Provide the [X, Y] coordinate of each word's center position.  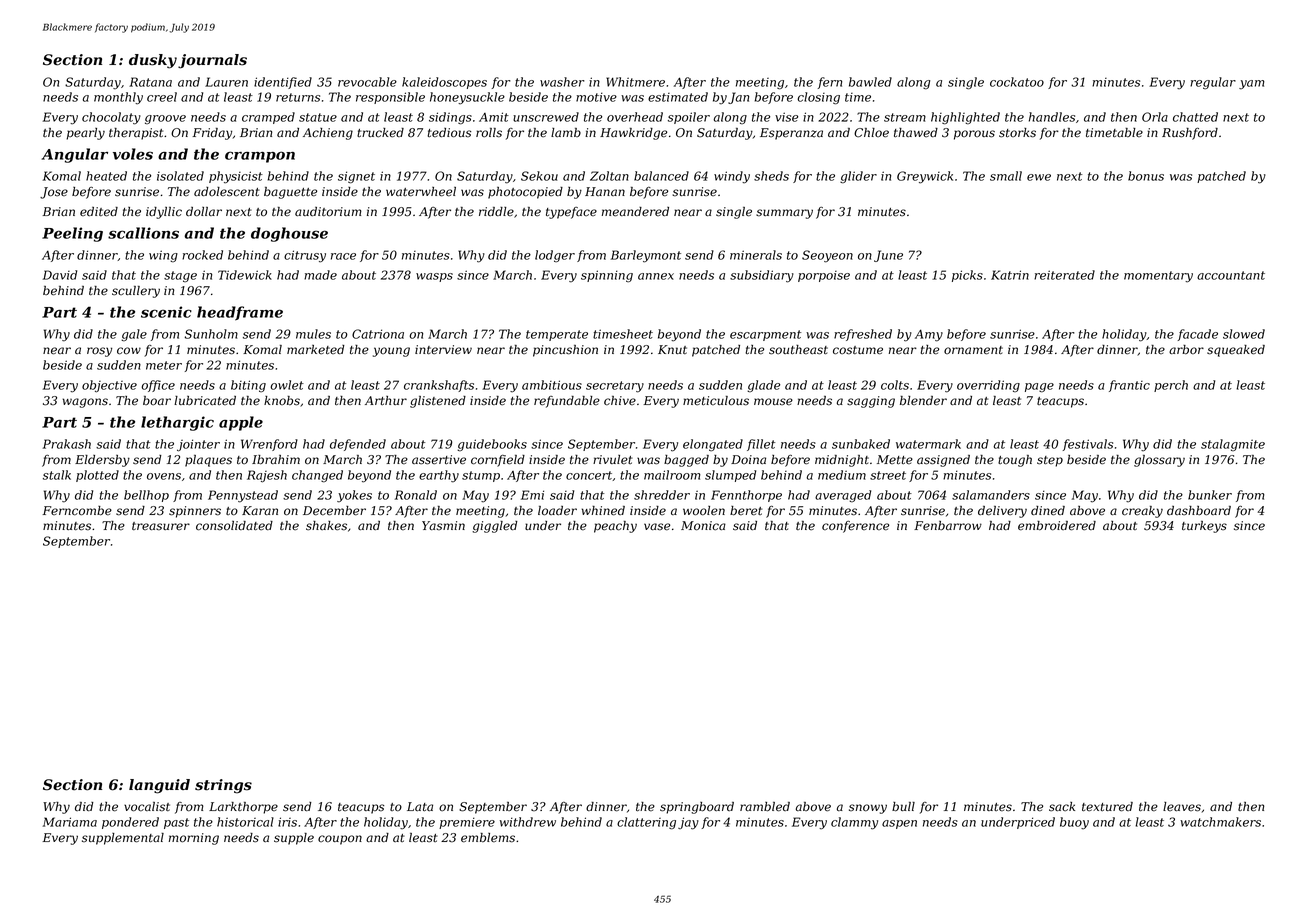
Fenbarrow [948, 526]
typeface [571, 213]
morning [194, 839]
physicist [236, 177]
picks [967, 276]
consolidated [234, 526]
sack [1062, 807]
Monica [703, 526]
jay [688, 823]
